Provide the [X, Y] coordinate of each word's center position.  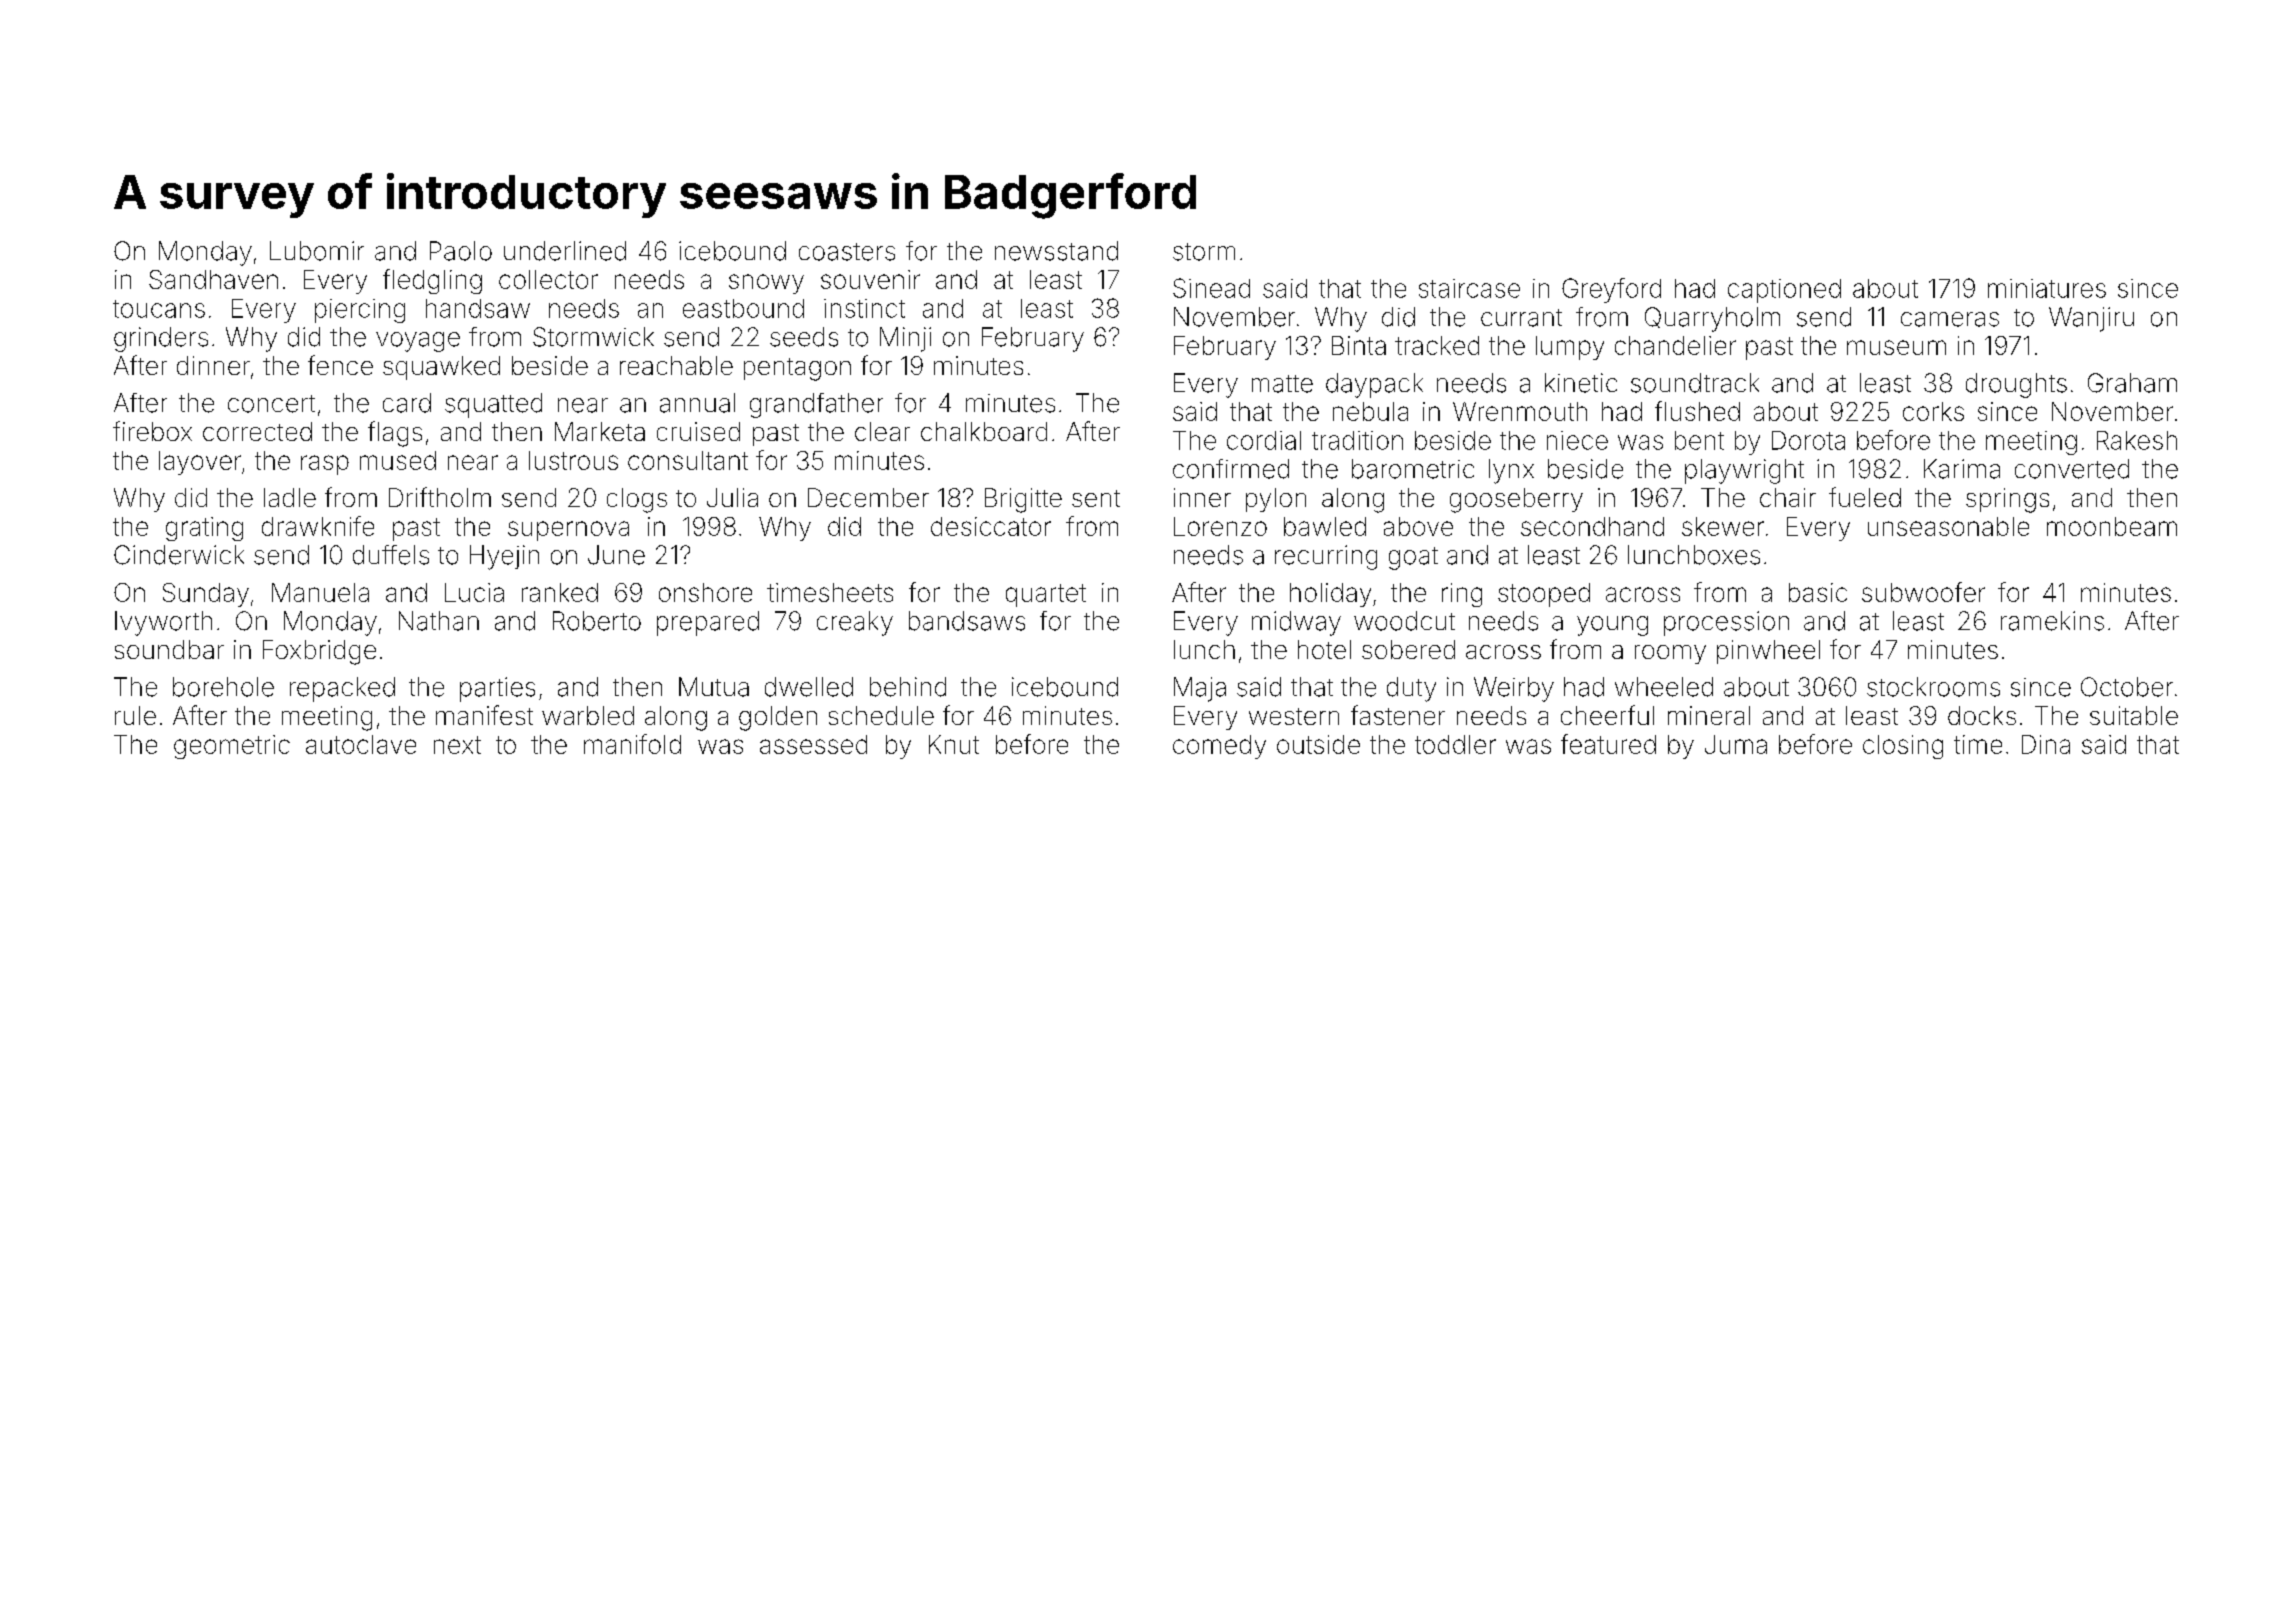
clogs [637, 500]
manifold [632, 744]
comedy [1219, 747]
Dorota [1808, 440]
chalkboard [984, 431]
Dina [2046, 744]
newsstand [1056, 251]
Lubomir [317, 251]
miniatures [2047, 288]
